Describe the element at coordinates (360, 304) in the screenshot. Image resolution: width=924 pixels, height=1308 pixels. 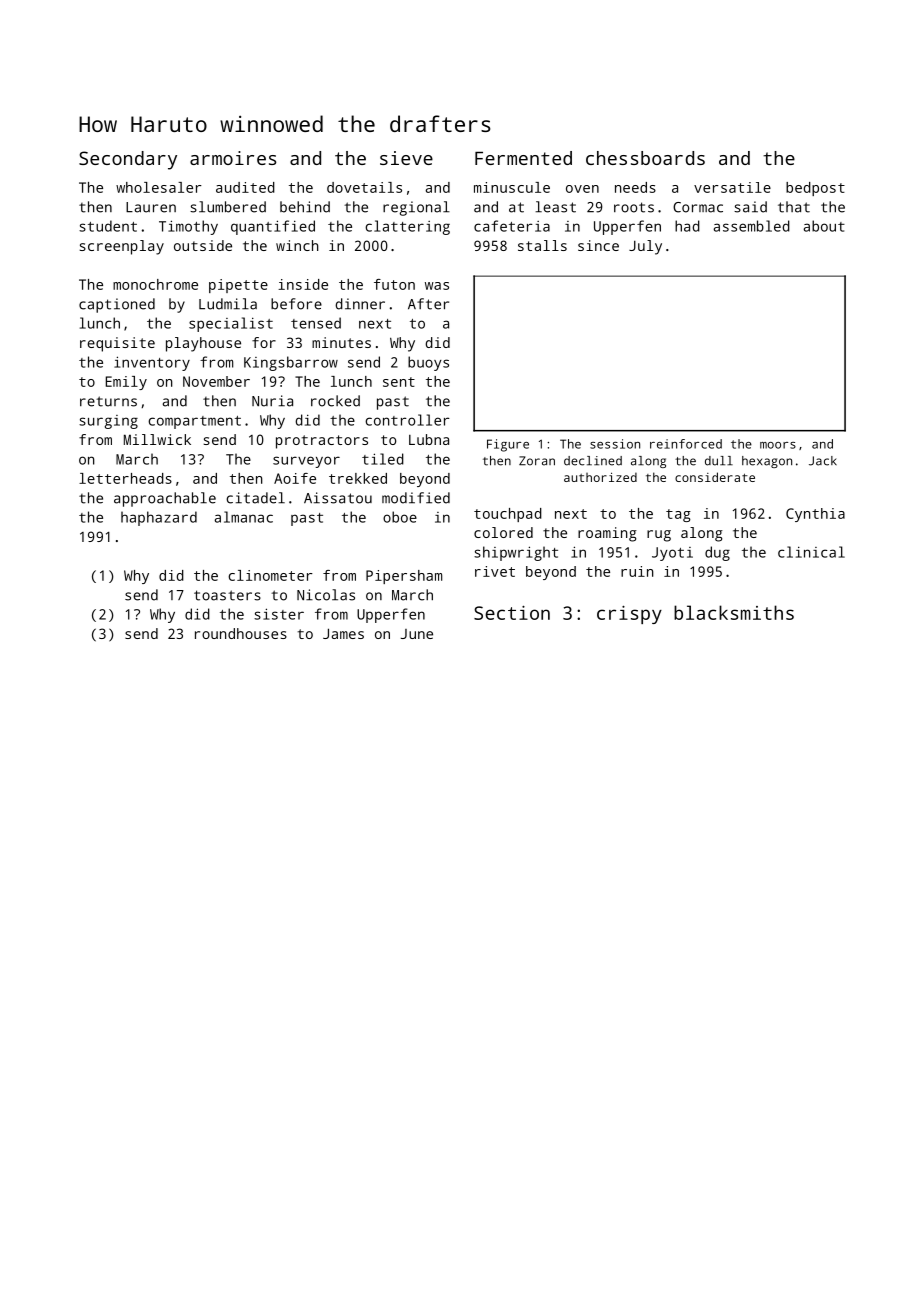
I see `dinner` at that location.
